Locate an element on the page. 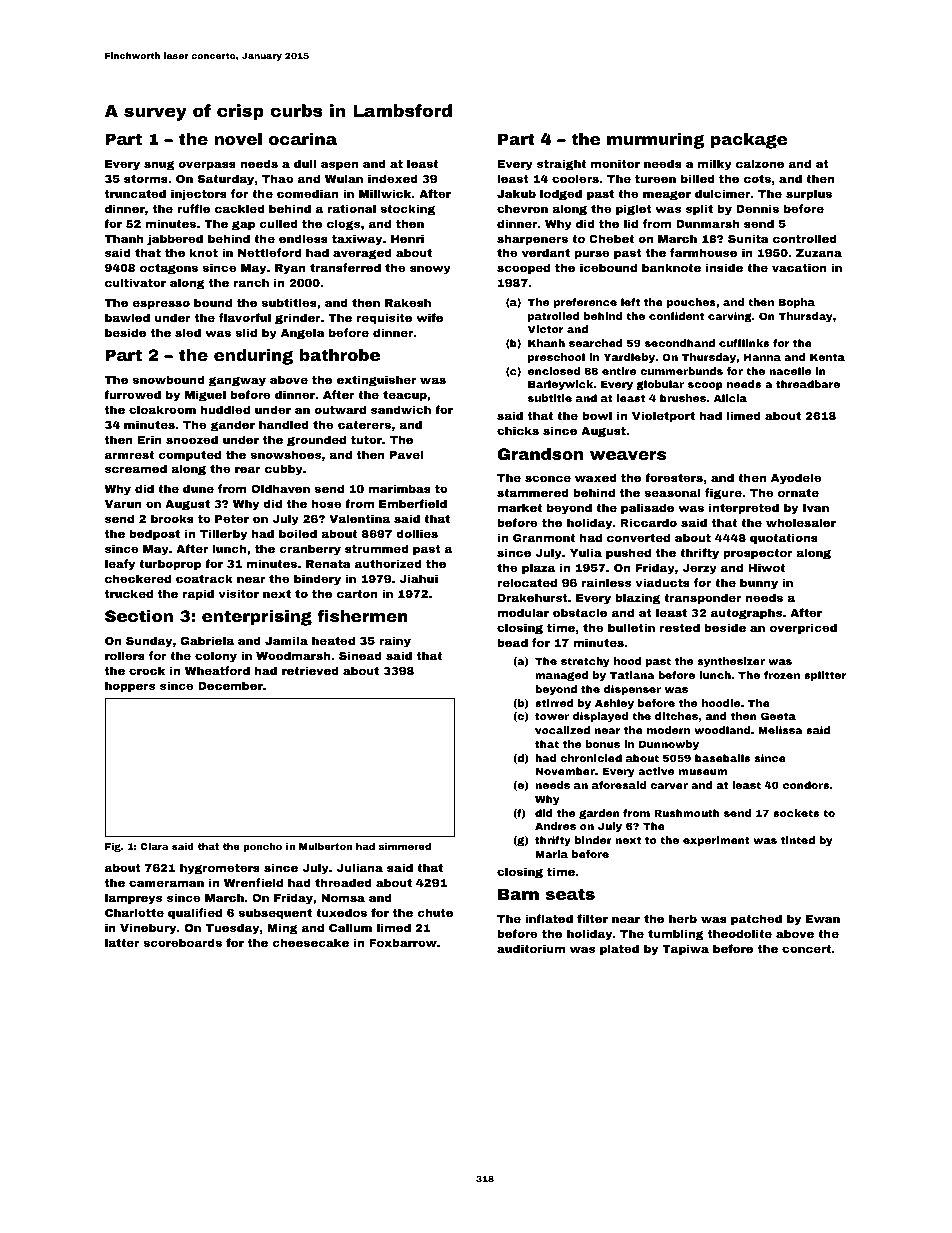 This page has height=1233, width=952. Ayodele is located at coordinates (796, 479).
